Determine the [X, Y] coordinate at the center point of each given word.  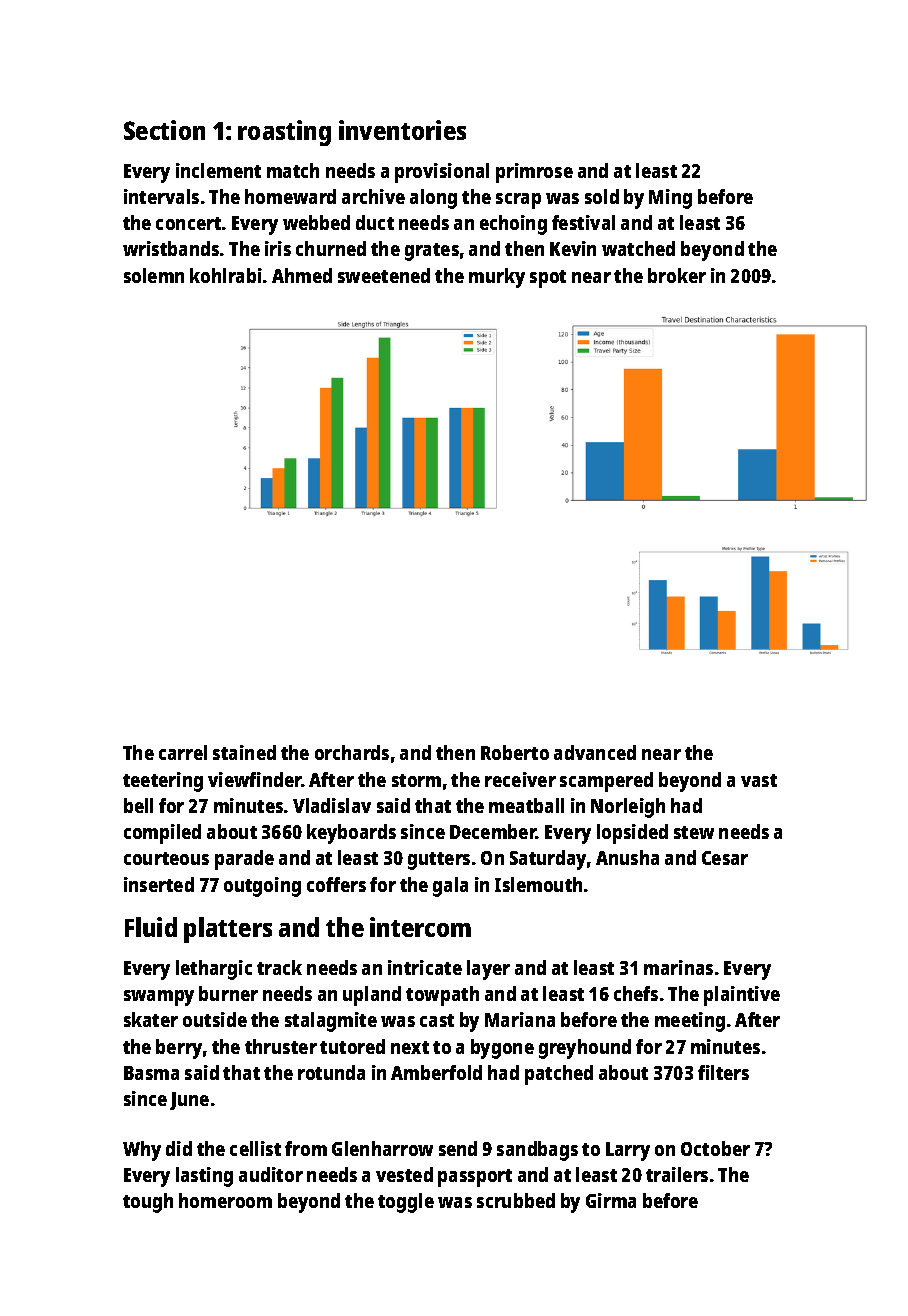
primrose [534, 173]
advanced [595, 752]
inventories [402, 130]
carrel [183, 752]
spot [548, 279]
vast [759, 780]
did [179, 1148]
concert [188, 223]
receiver [520, 779]
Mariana [520, 1019]
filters [723, 1072]
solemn [154, 275]
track [279, 967]
